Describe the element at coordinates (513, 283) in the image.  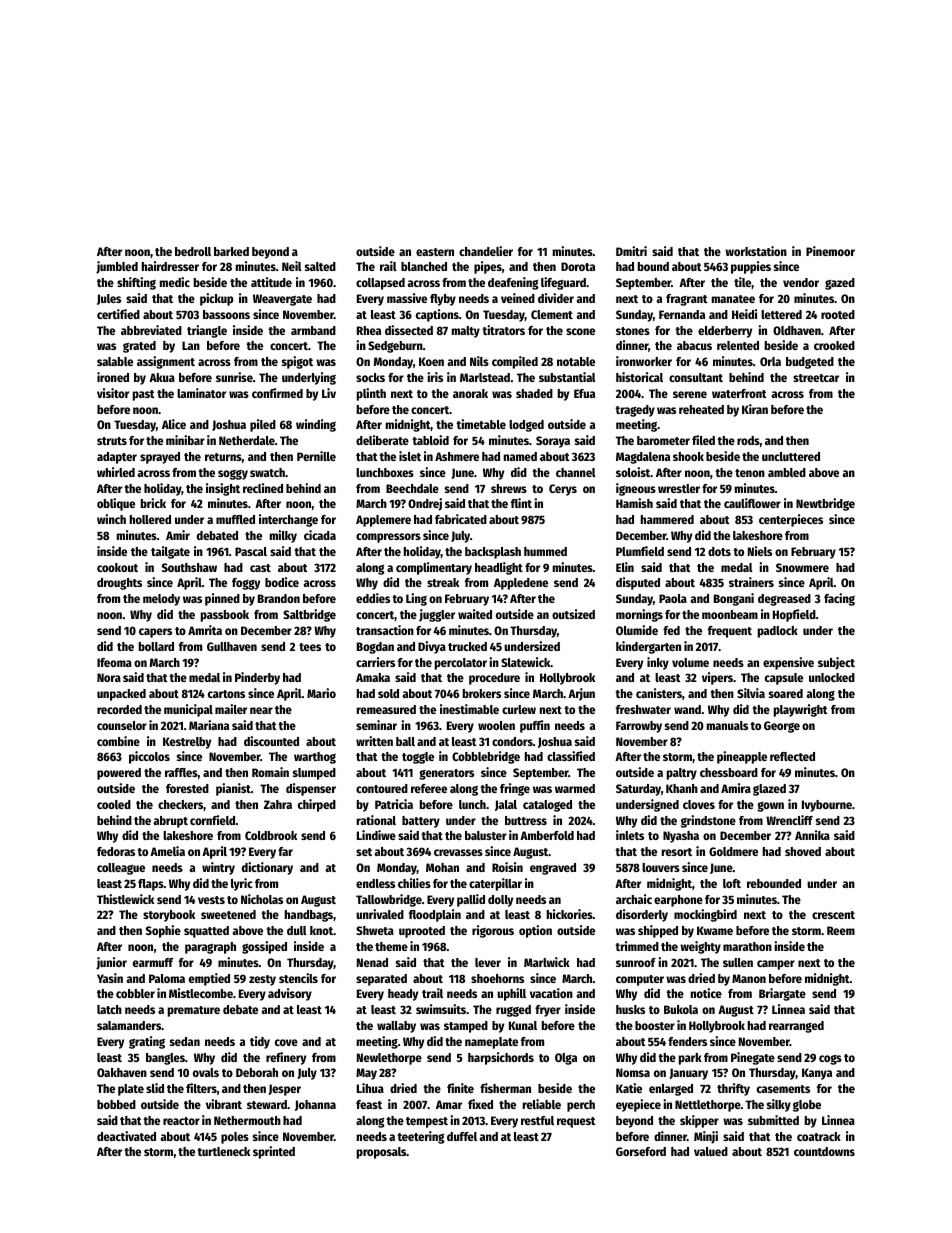
I see `deafening` at that location.
